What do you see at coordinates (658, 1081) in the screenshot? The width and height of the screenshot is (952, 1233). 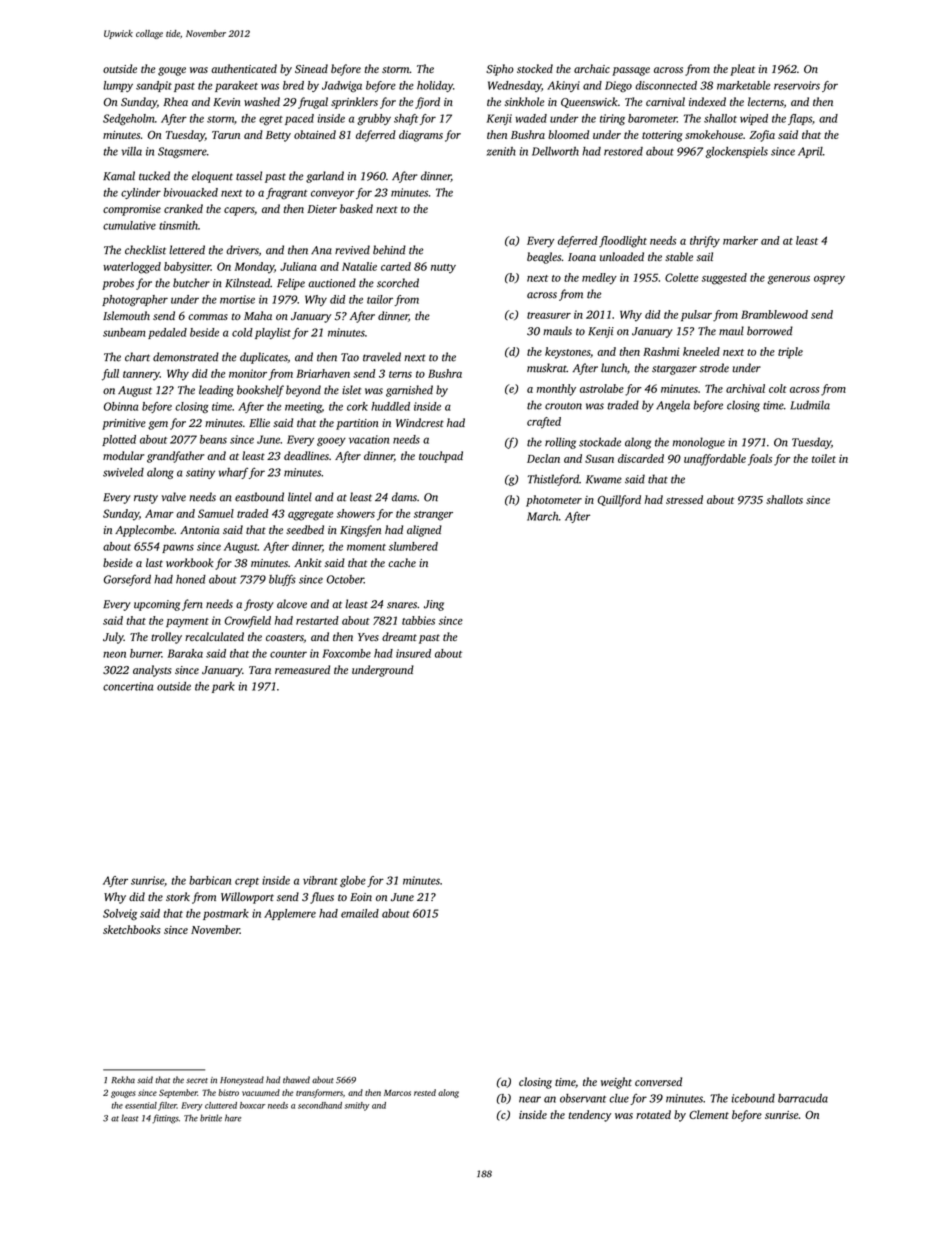 I see `conversed` at bounding box center [658, 1081].
